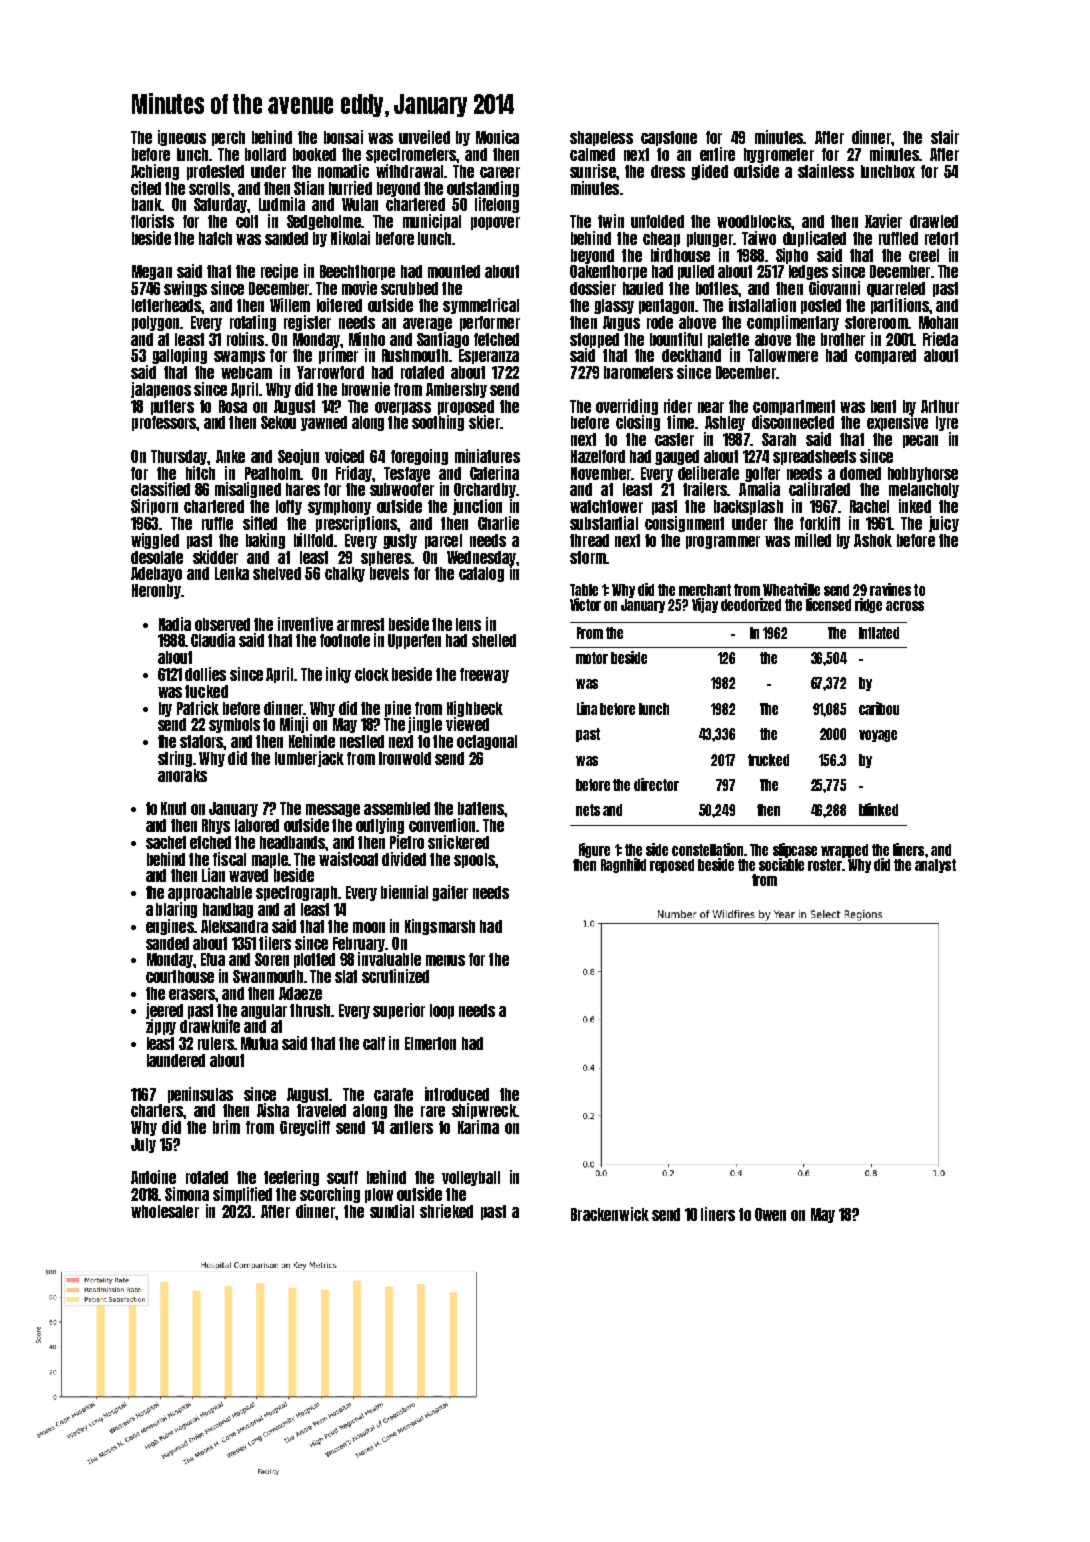  I want to click on caribou, so click(879, 708).
